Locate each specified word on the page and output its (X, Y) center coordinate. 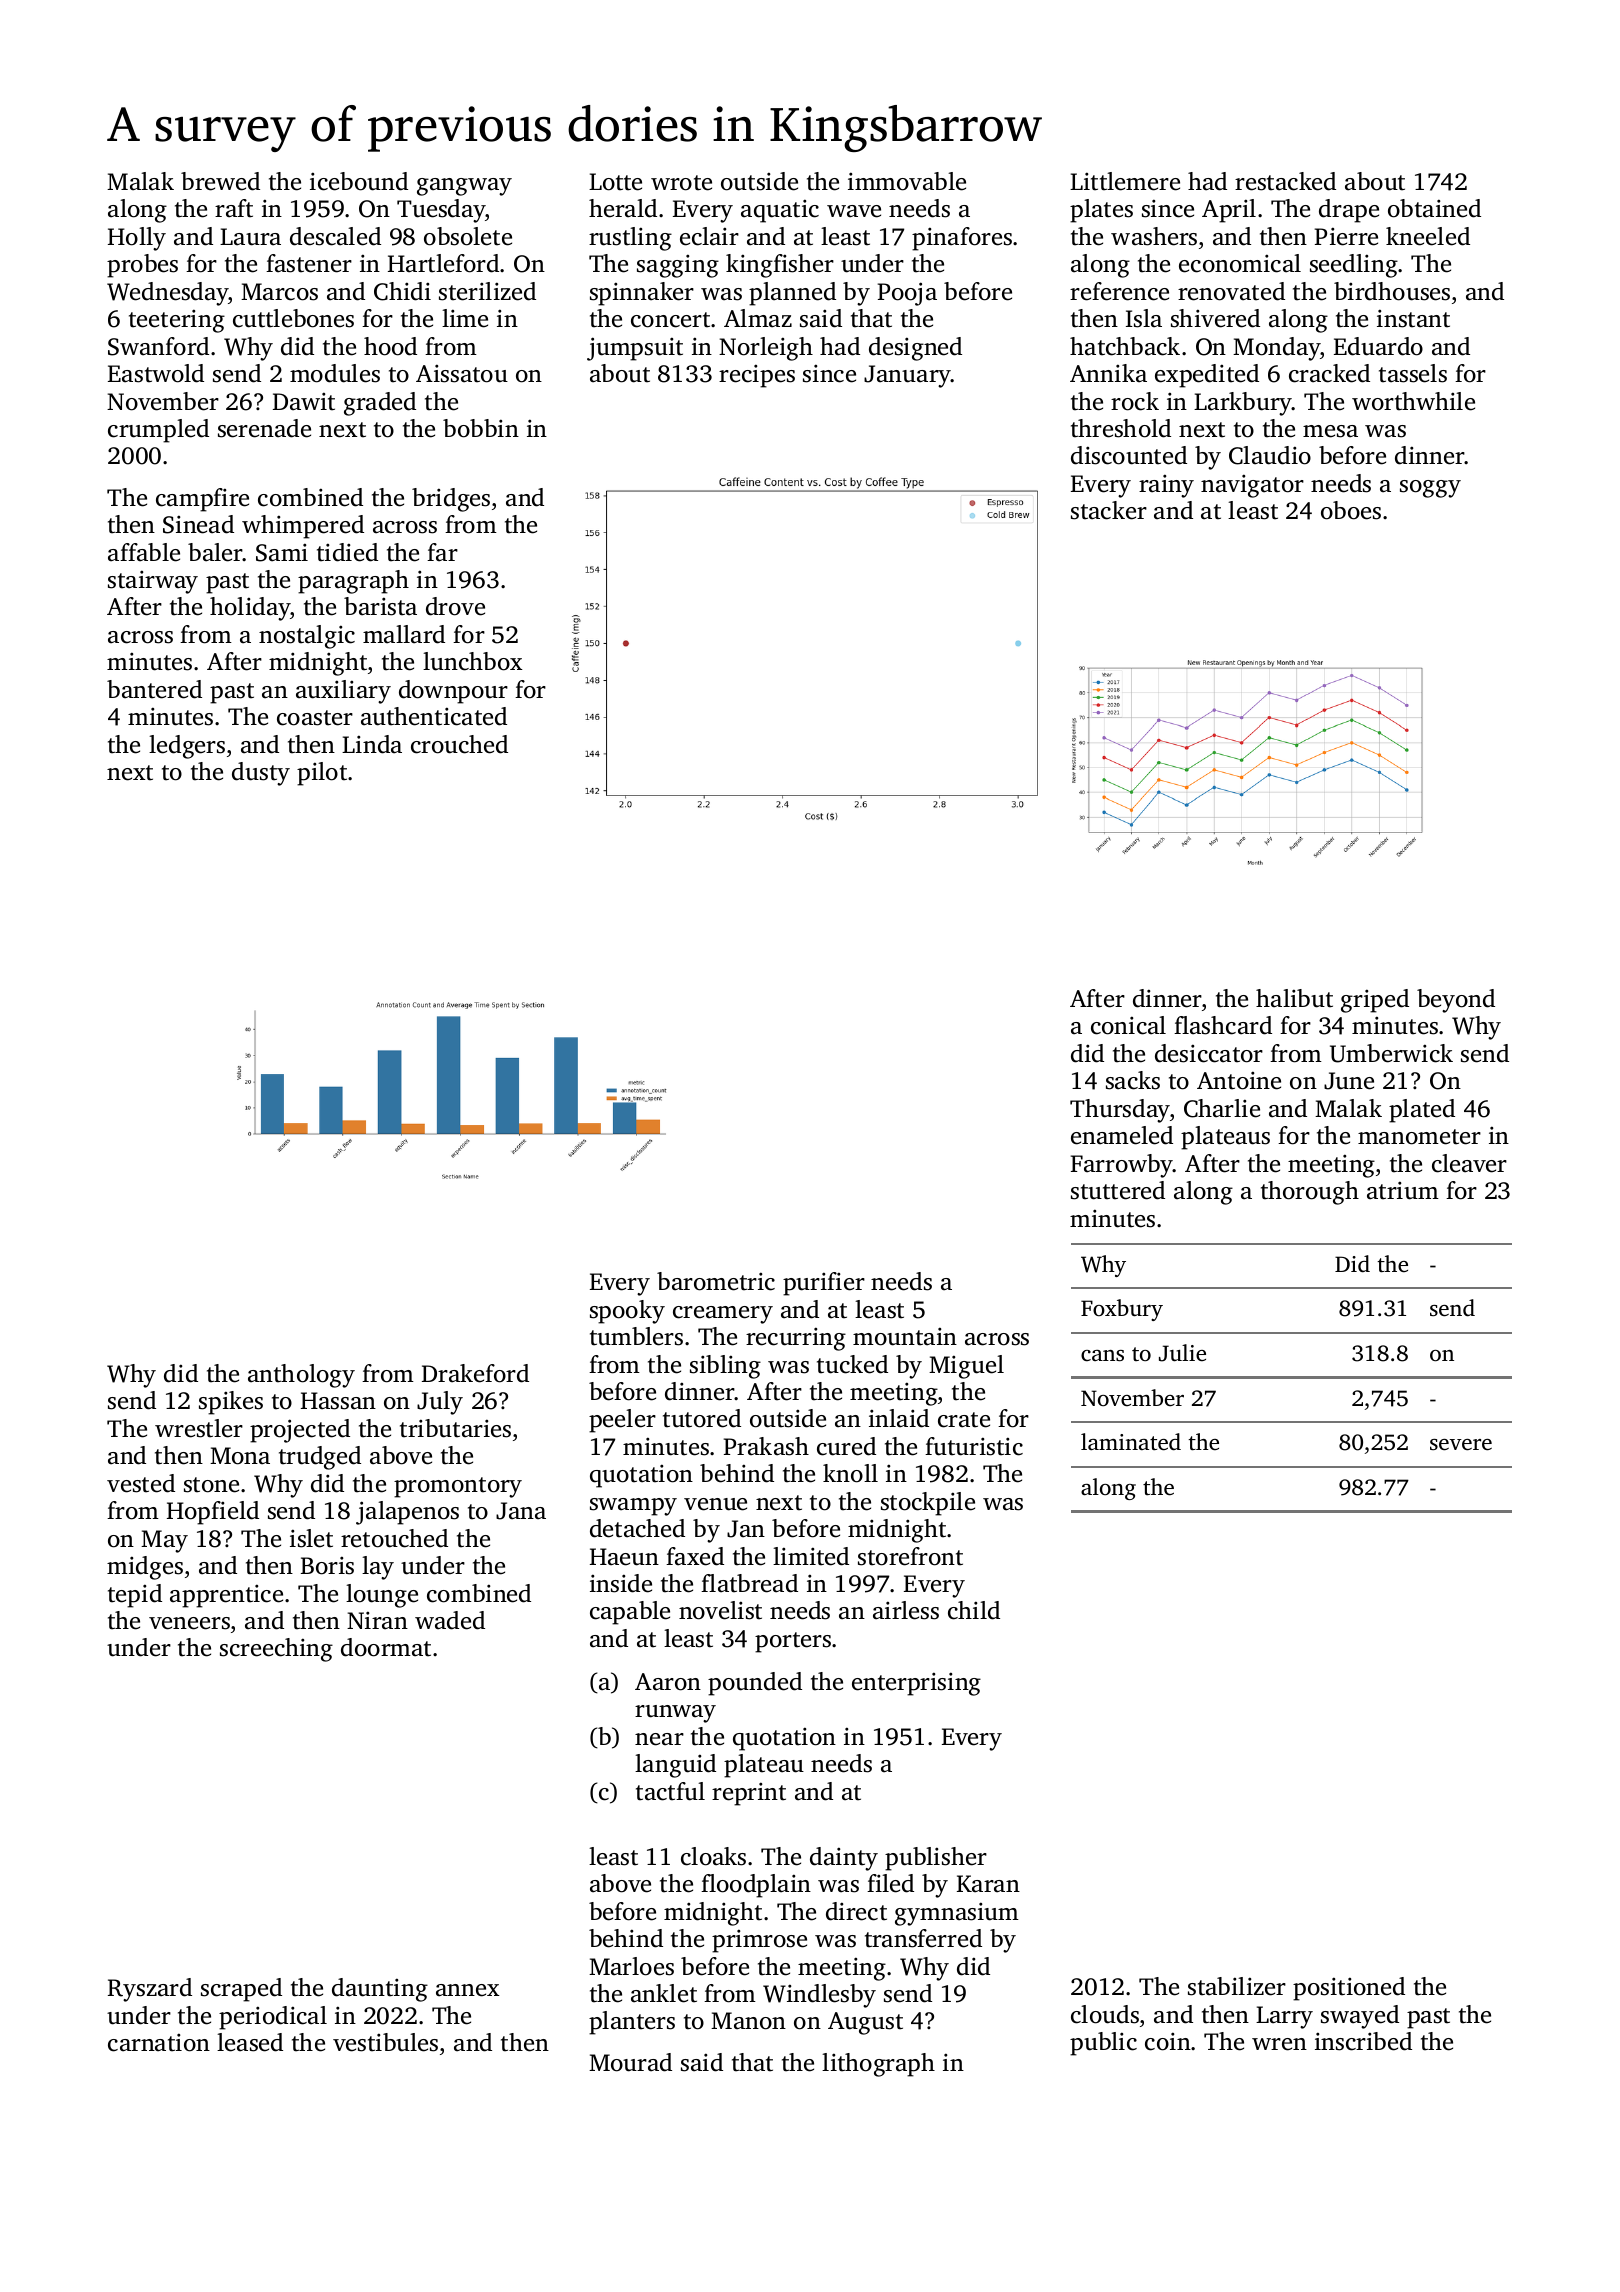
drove (455, 606)
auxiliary (343, 692)
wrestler (199, 1428)
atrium (1403, 1190)
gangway (464, 187)
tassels (1413, 373)
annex (467, 1990)
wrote (681, 183)
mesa (1330, 431)
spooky (627, 1312)
